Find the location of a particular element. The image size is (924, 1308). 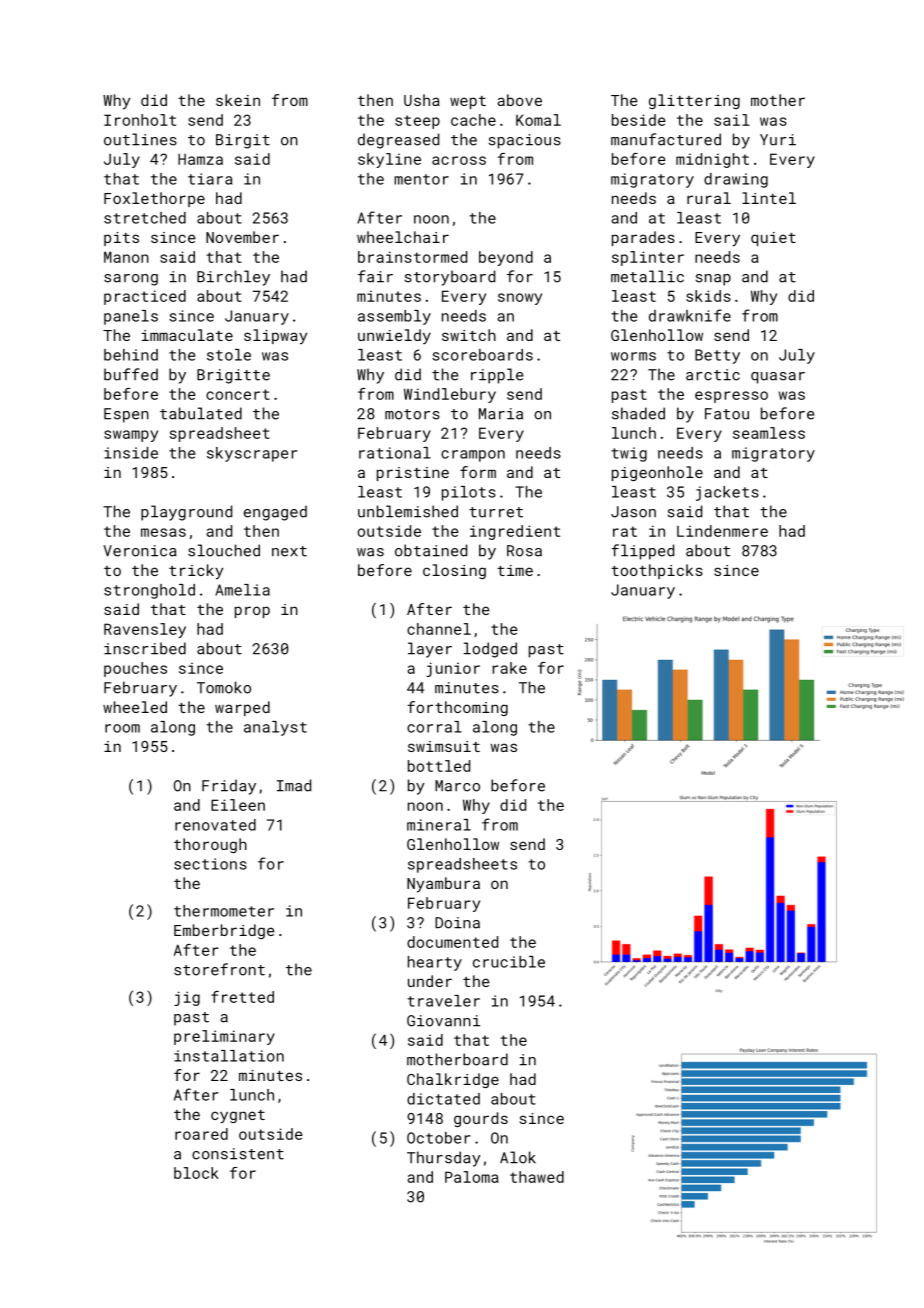

sections is located at coordinates (210, 864).
